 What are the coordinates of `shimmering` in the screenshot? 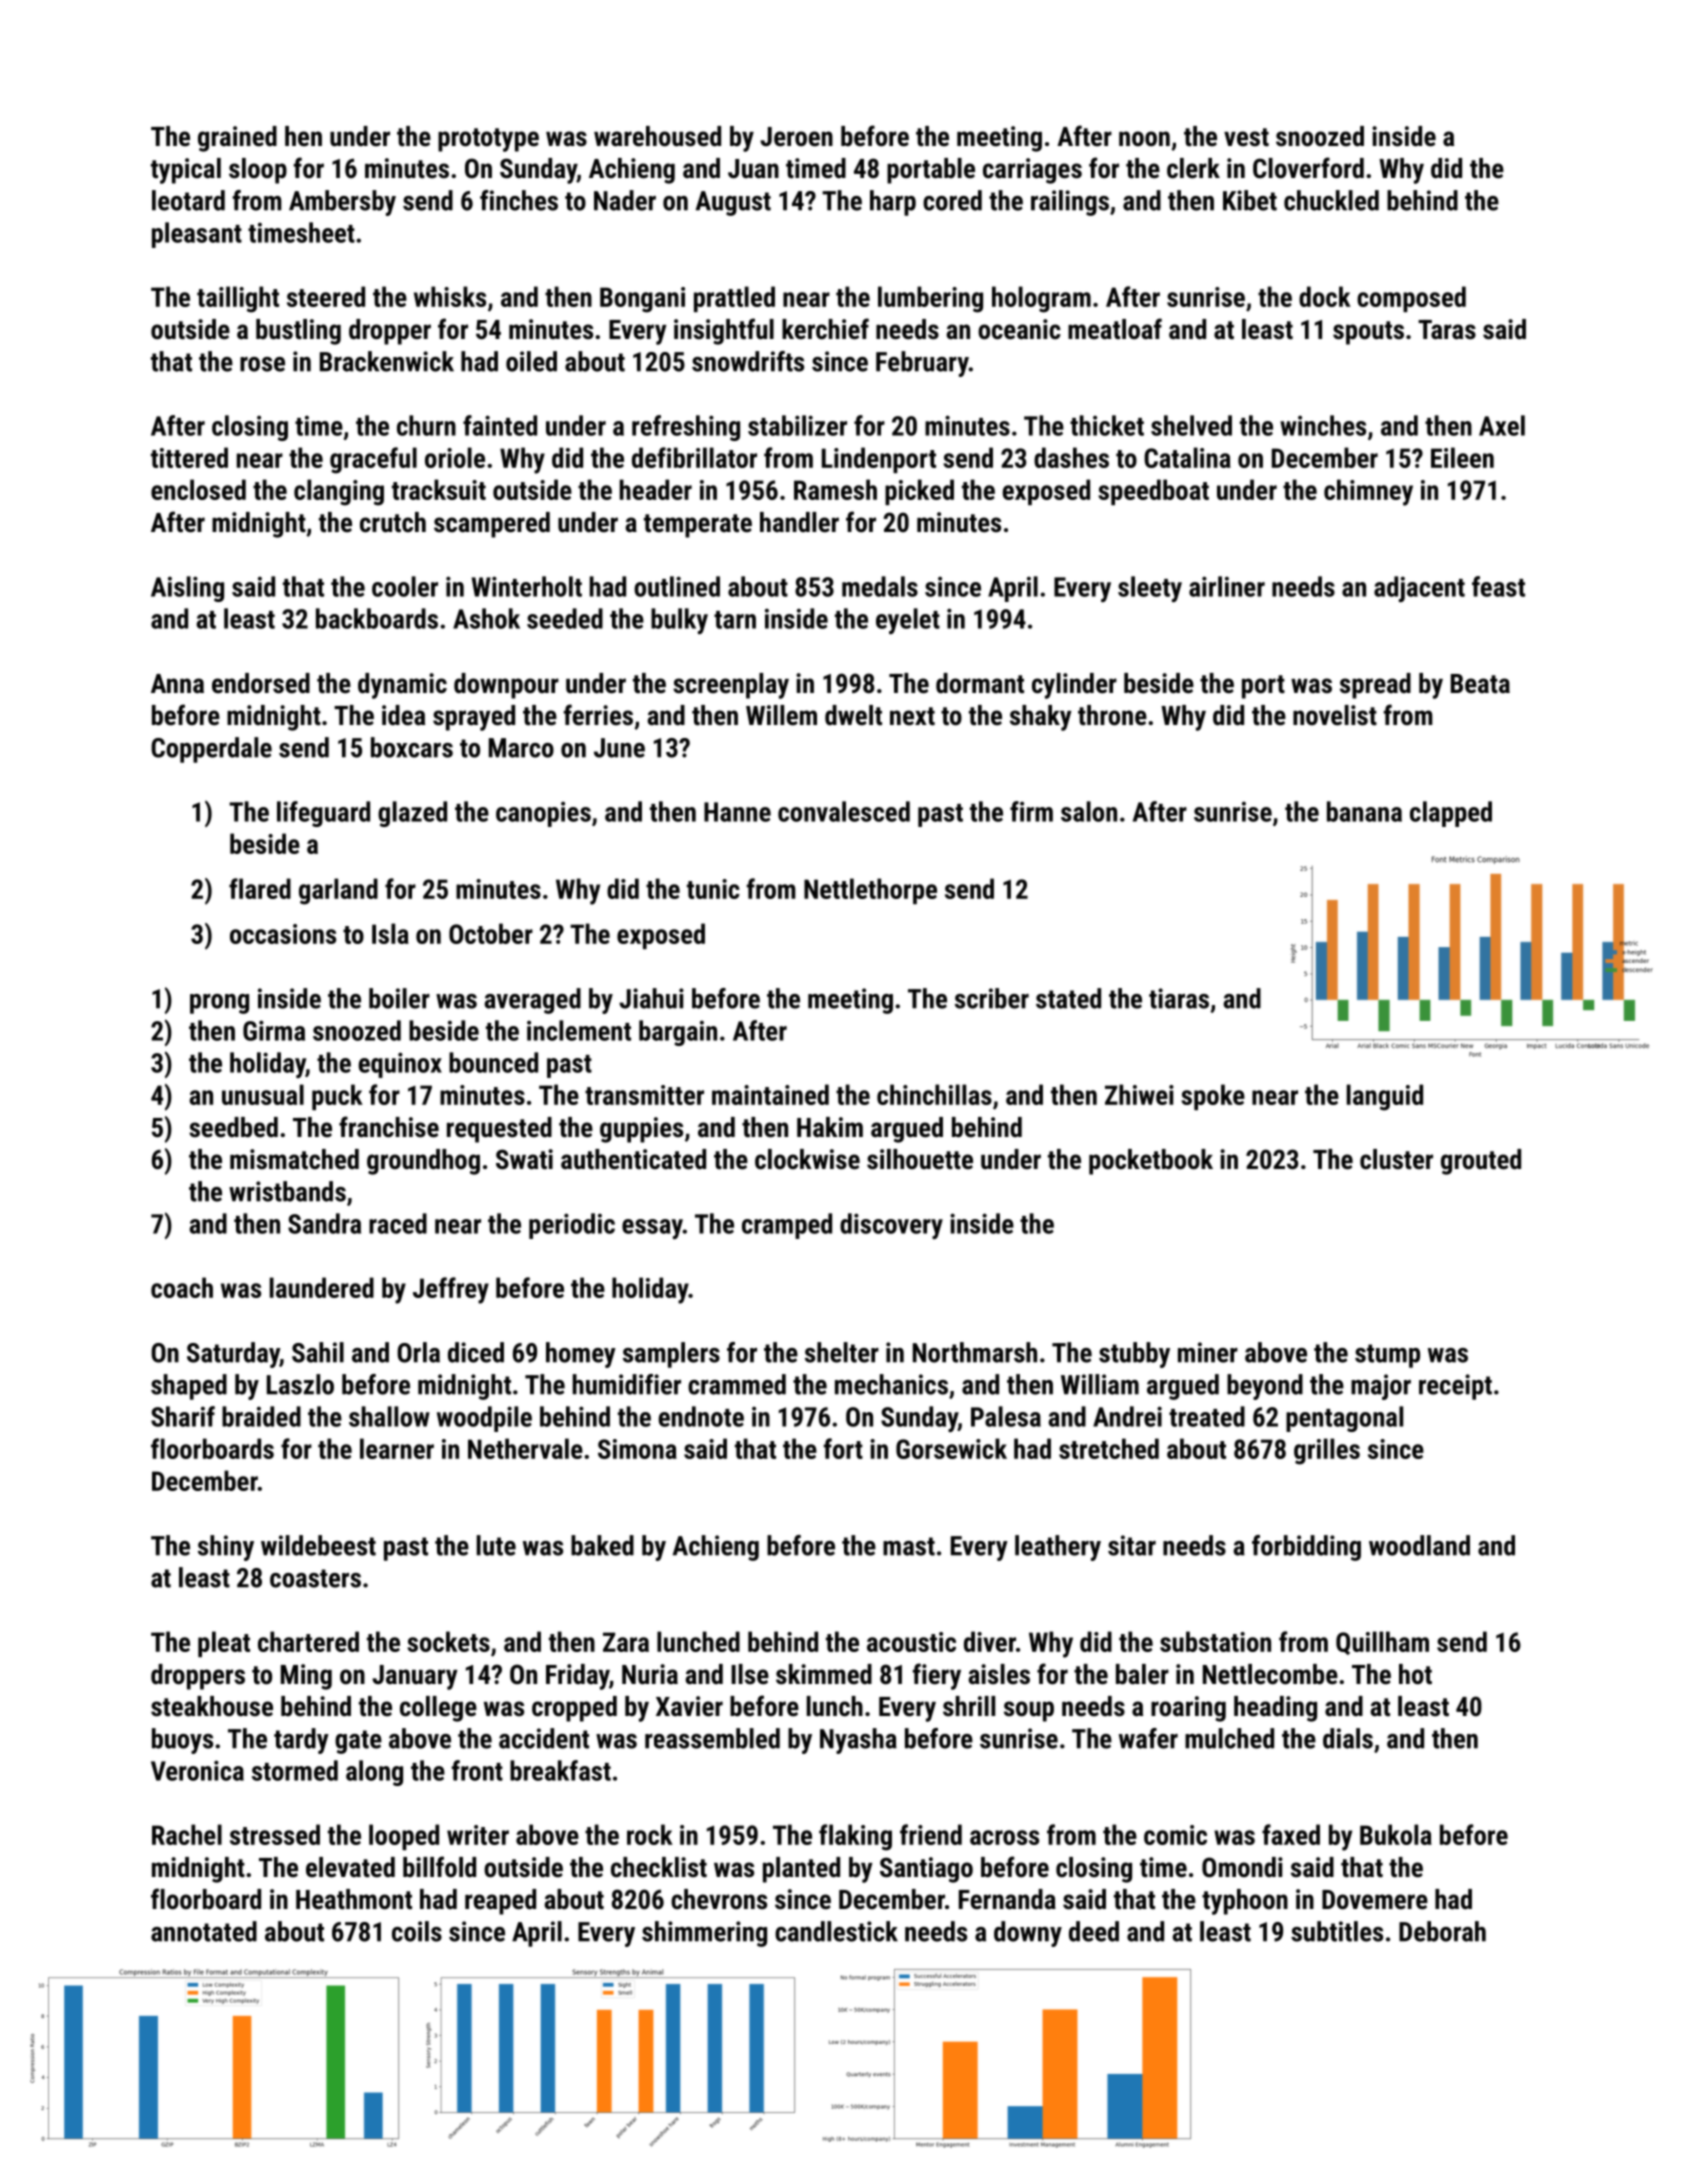 It's located at (704, 1934).
